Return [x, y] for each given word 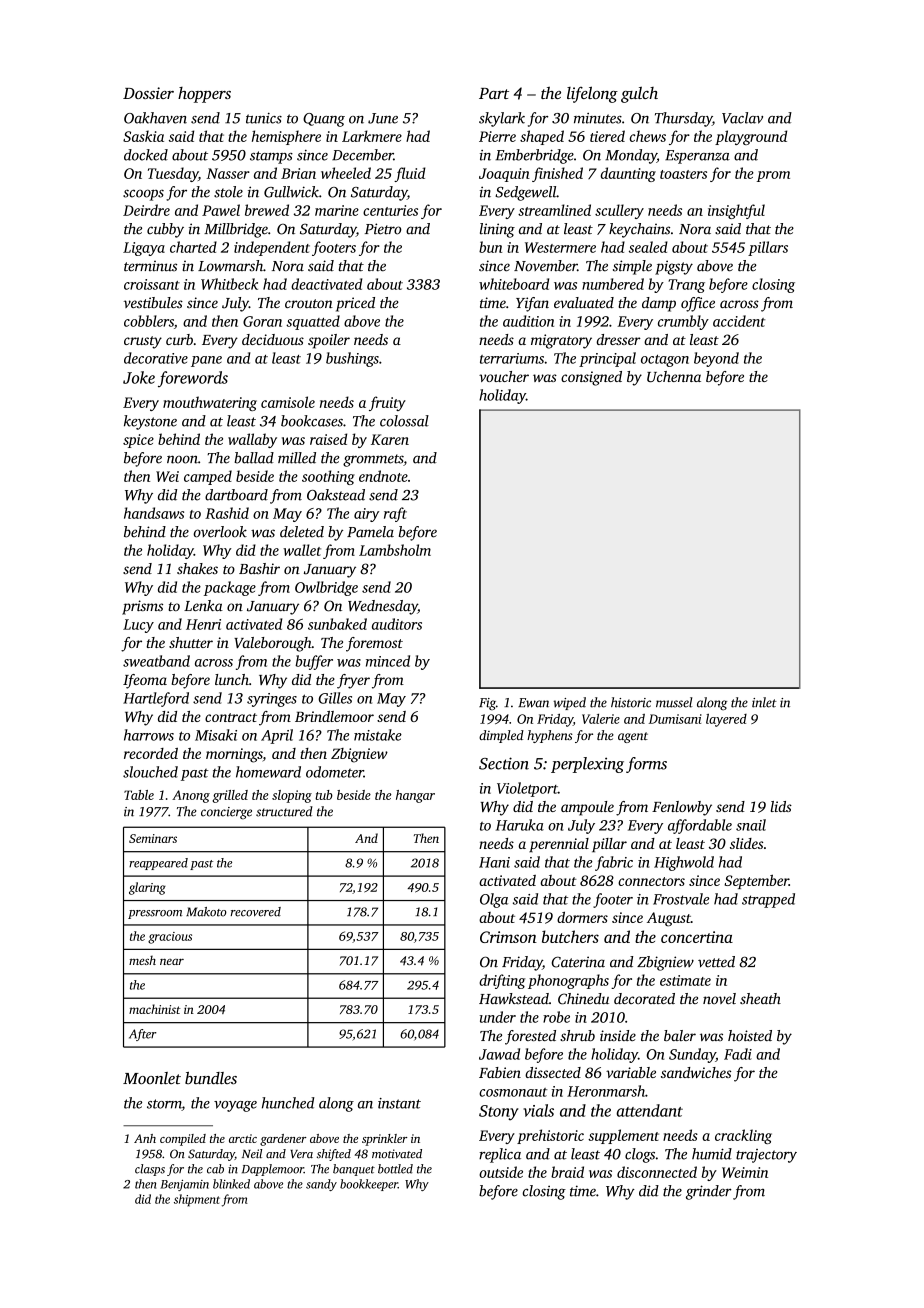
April [277, 736]
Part [494, 93]
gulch [639, 95]
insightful [736, 211]
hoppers [204, 95]
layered [726, 720]
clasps [150, 1170]
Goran [262, 321]
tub [324, 795]
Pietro [383, 229]
